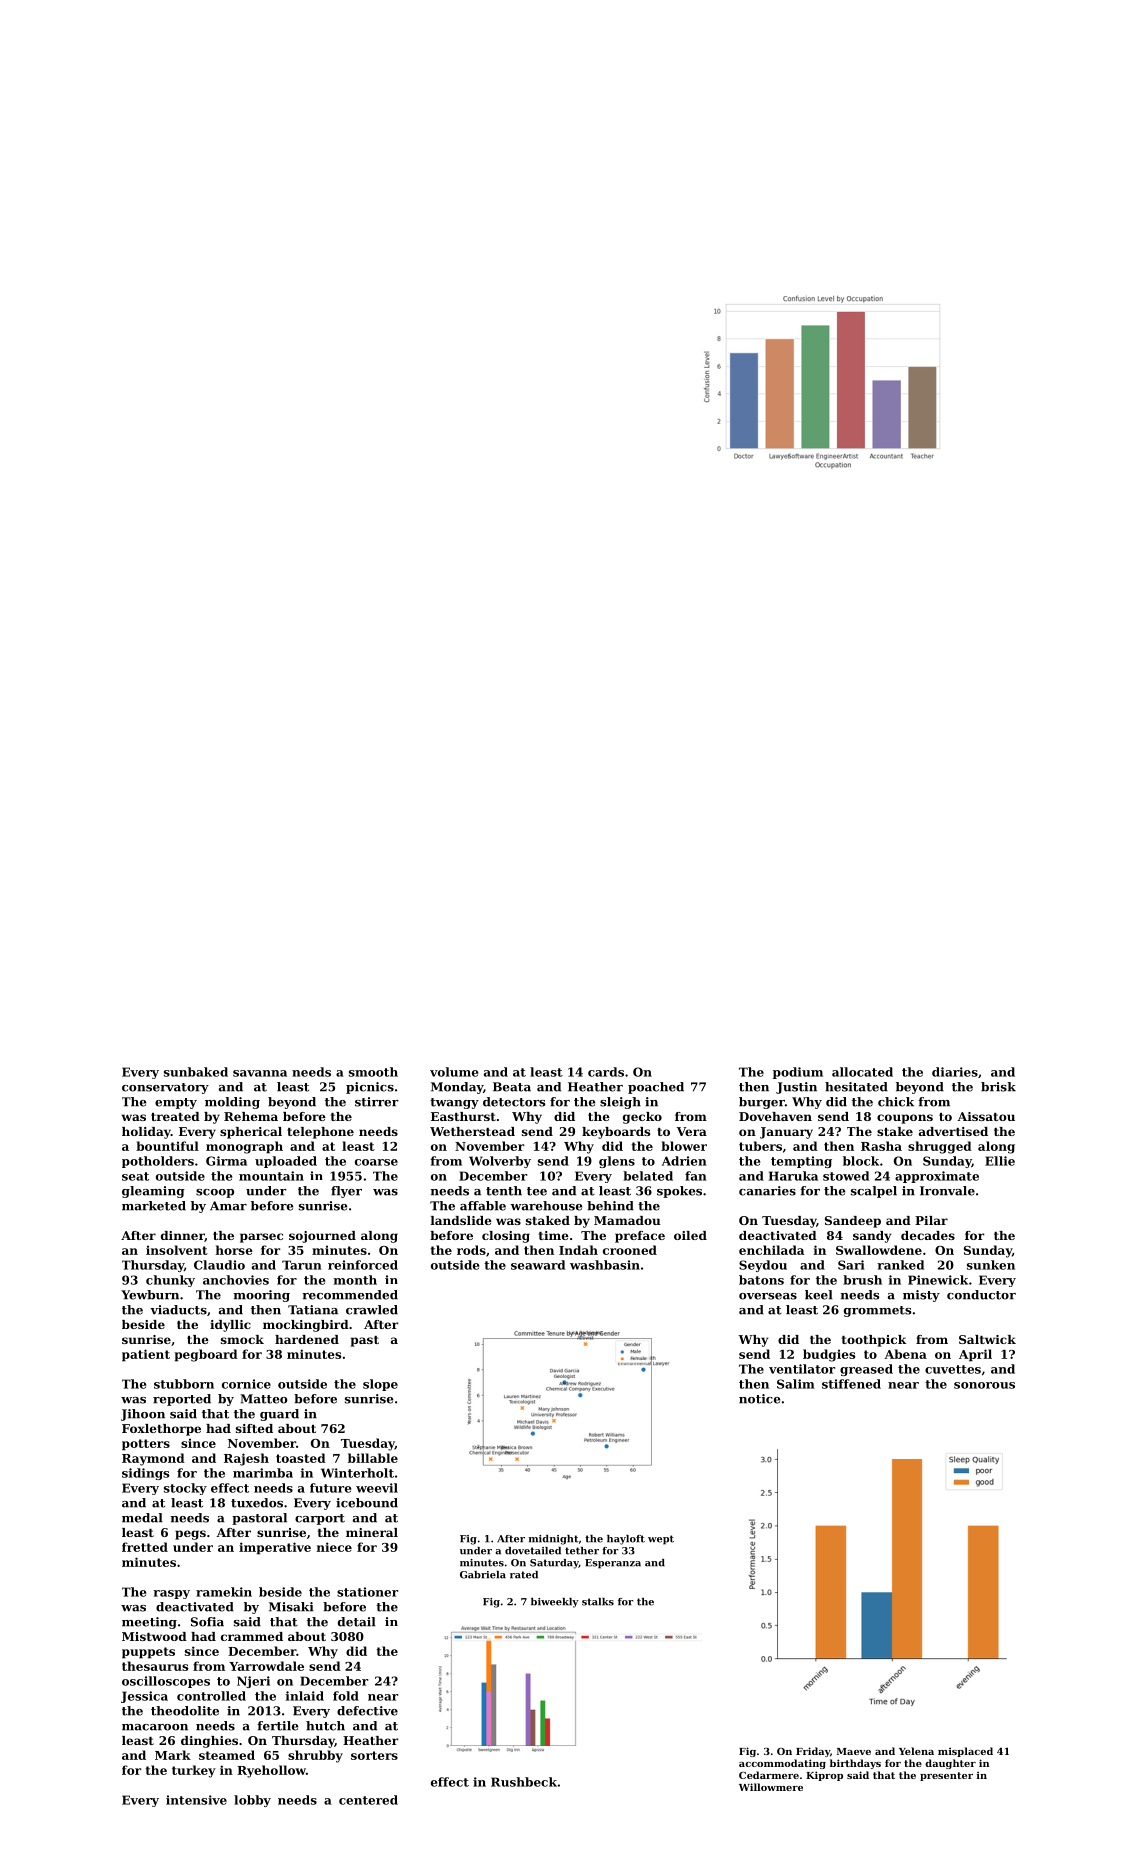 This screenshot has height=1873, width=1137. Describe the element at coordinates (854, 1751) in the screenshot. I see `Maeve` at that location.
